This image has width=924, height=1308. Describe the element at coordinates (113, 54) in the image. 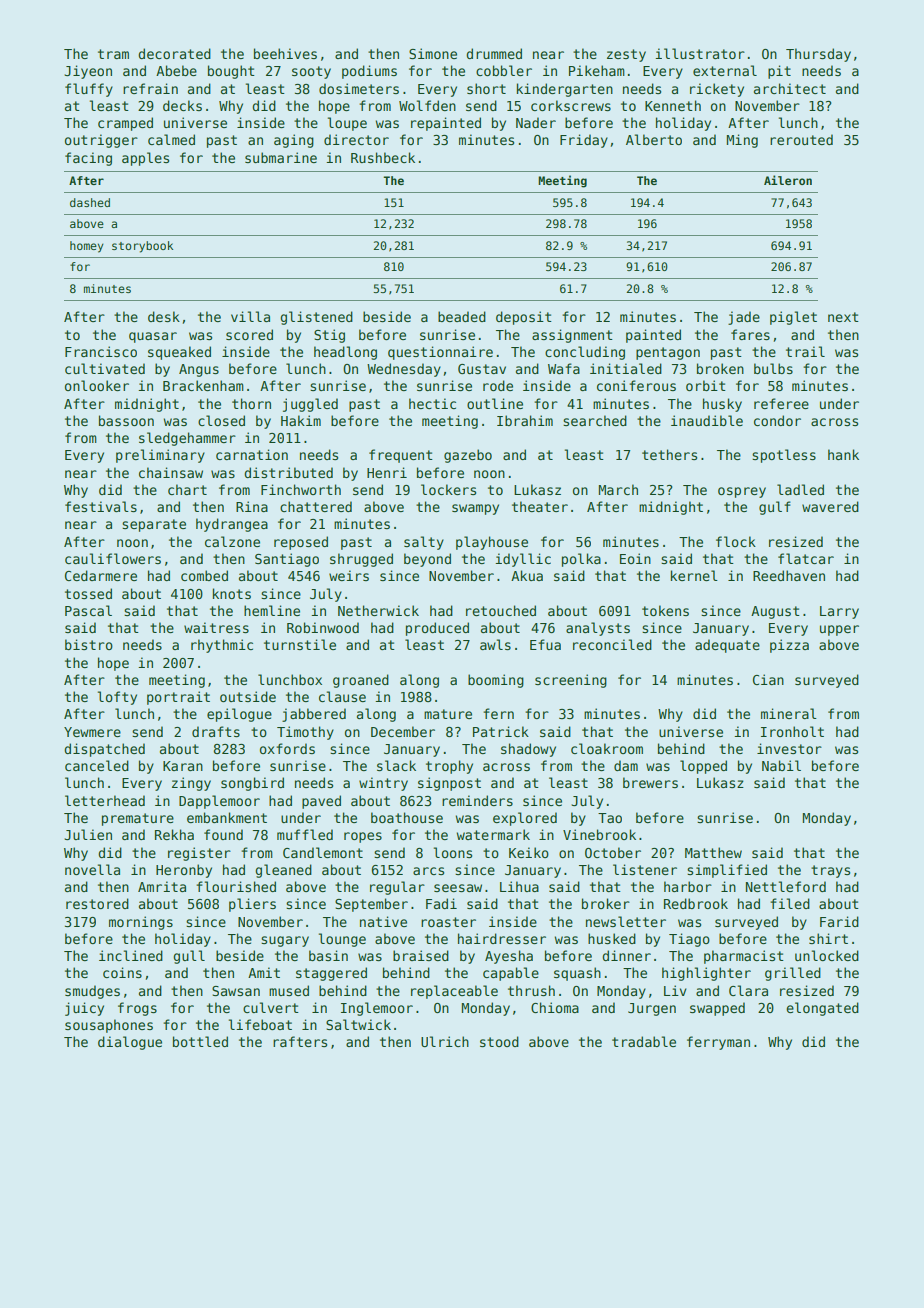

I see `tram` at that location.
